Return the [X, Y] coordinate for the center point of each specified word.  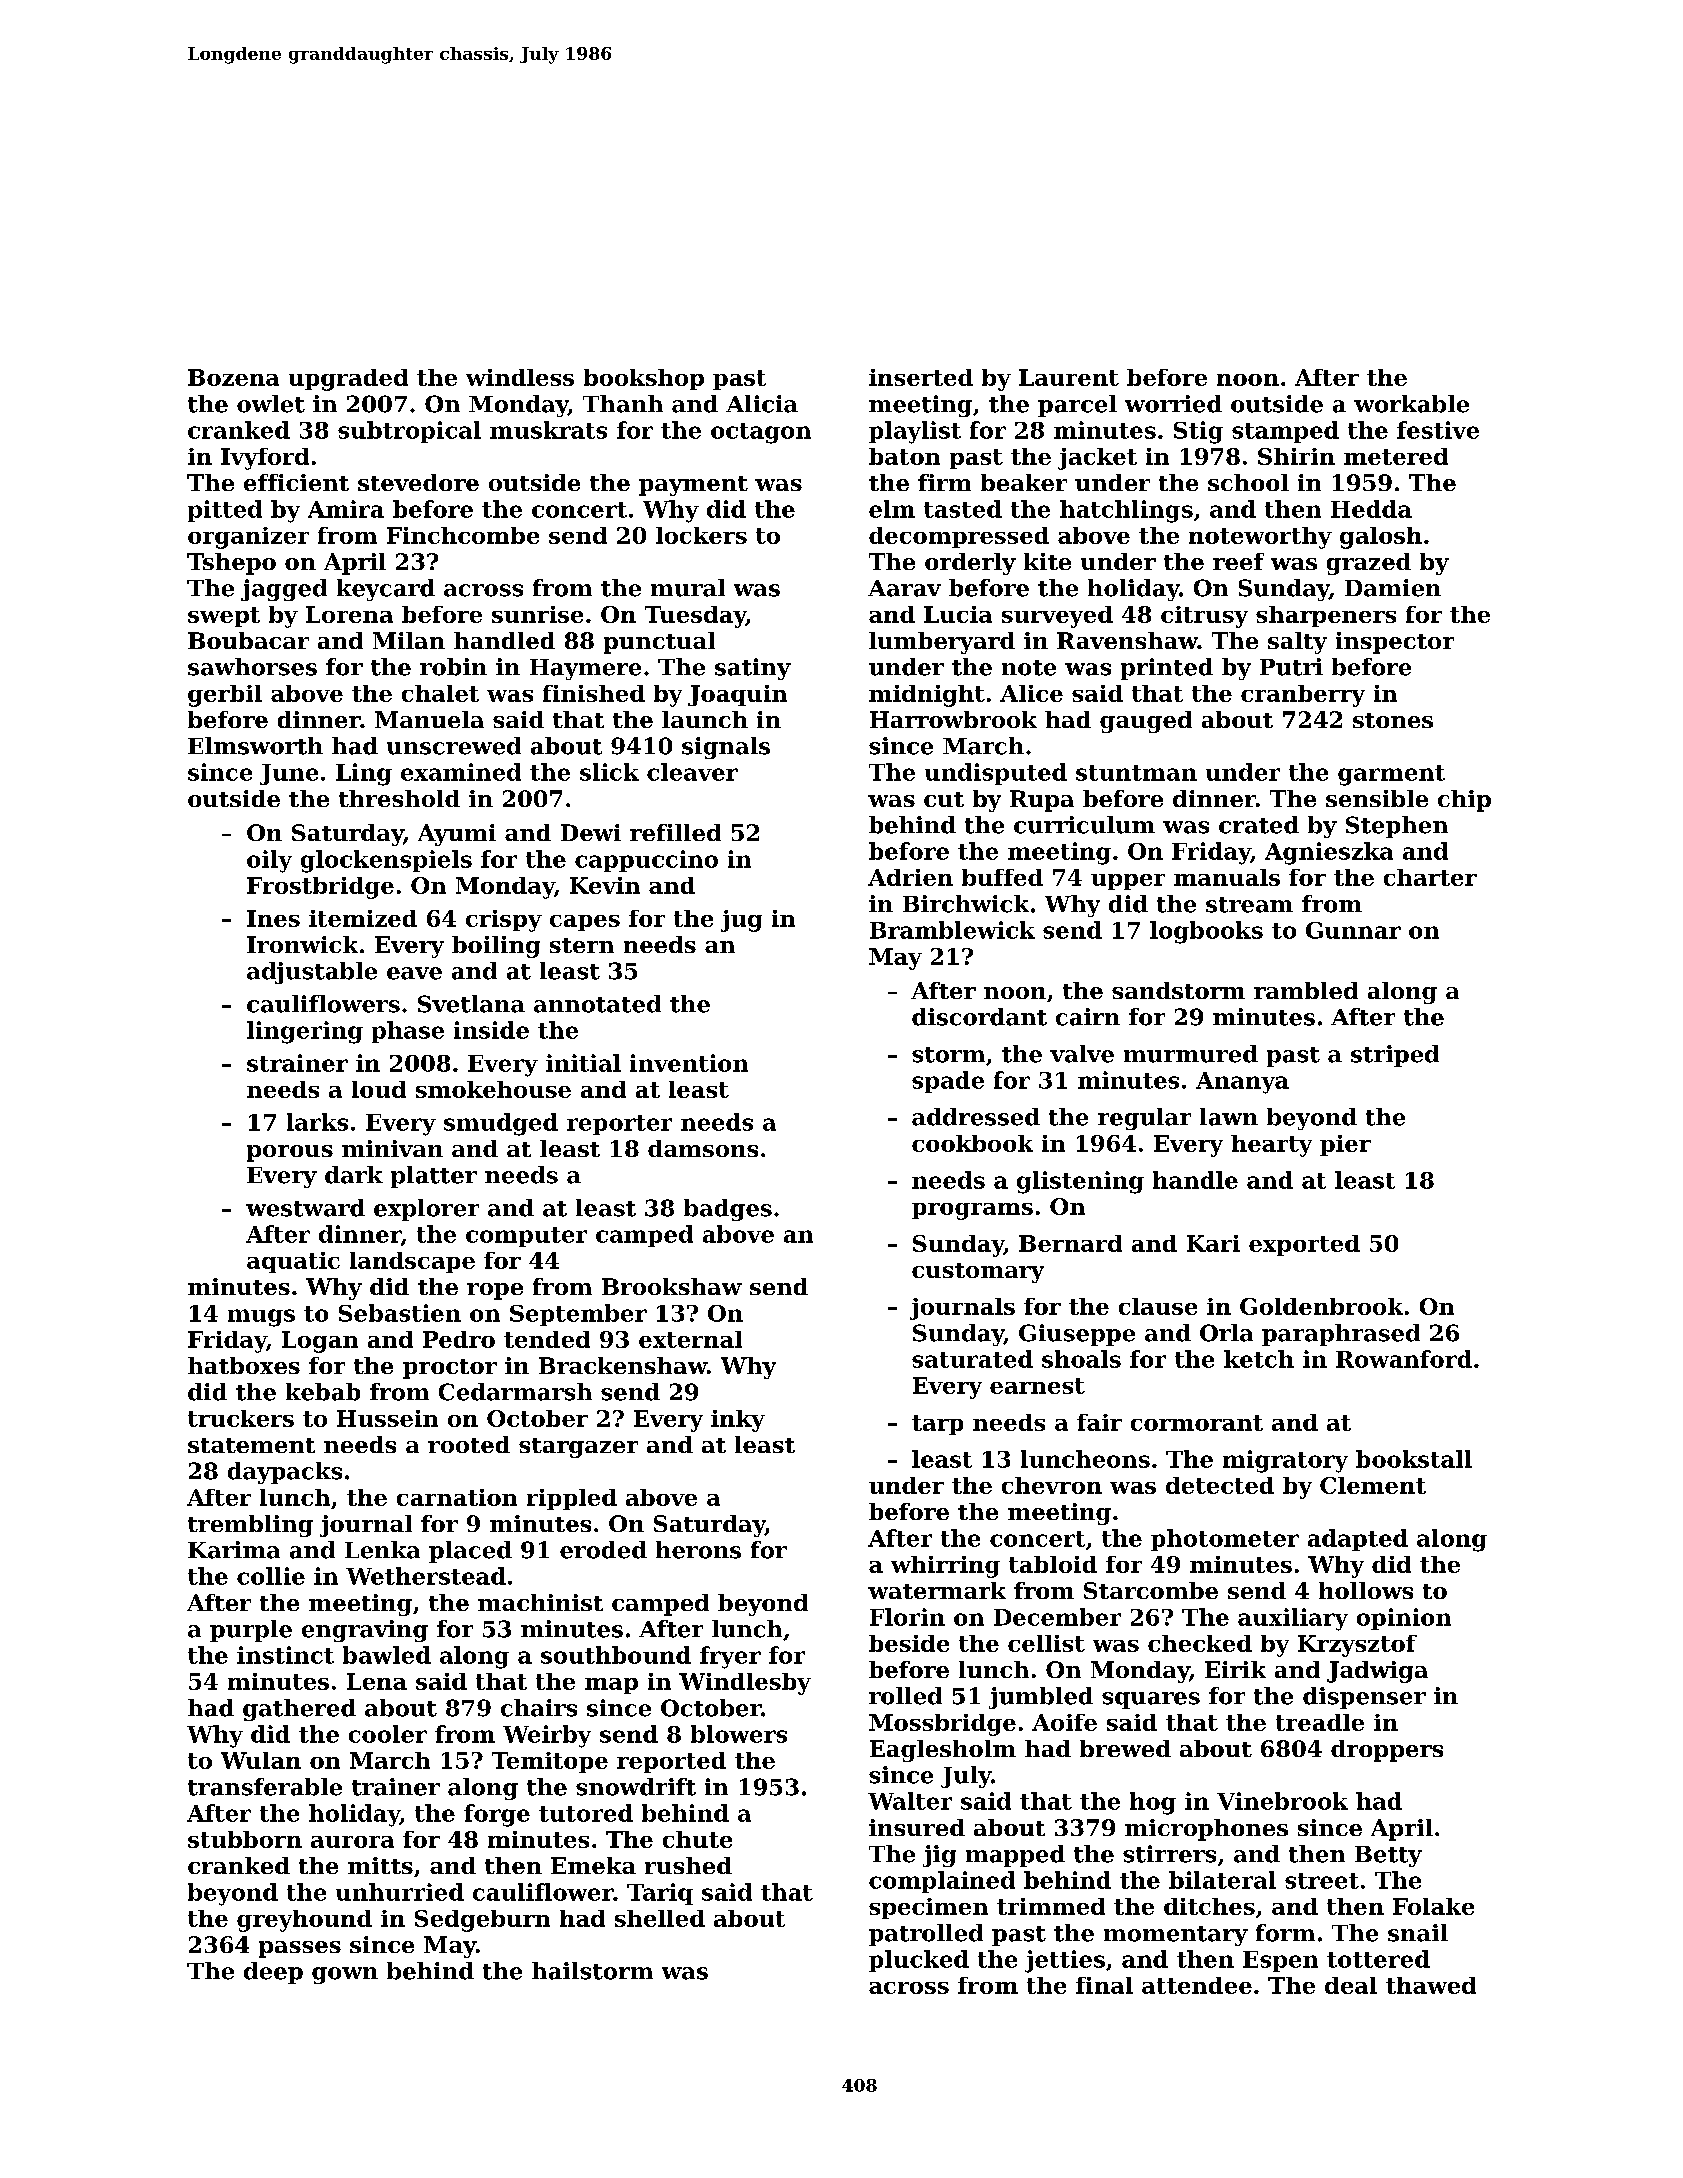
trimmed [1051, 1906]
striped [1395, 1056]
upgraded [348, 380]
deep [273, 1973]
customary [978, 1273]
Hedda [1371, 509]
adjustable [312, 973]
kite [1047, 561]
